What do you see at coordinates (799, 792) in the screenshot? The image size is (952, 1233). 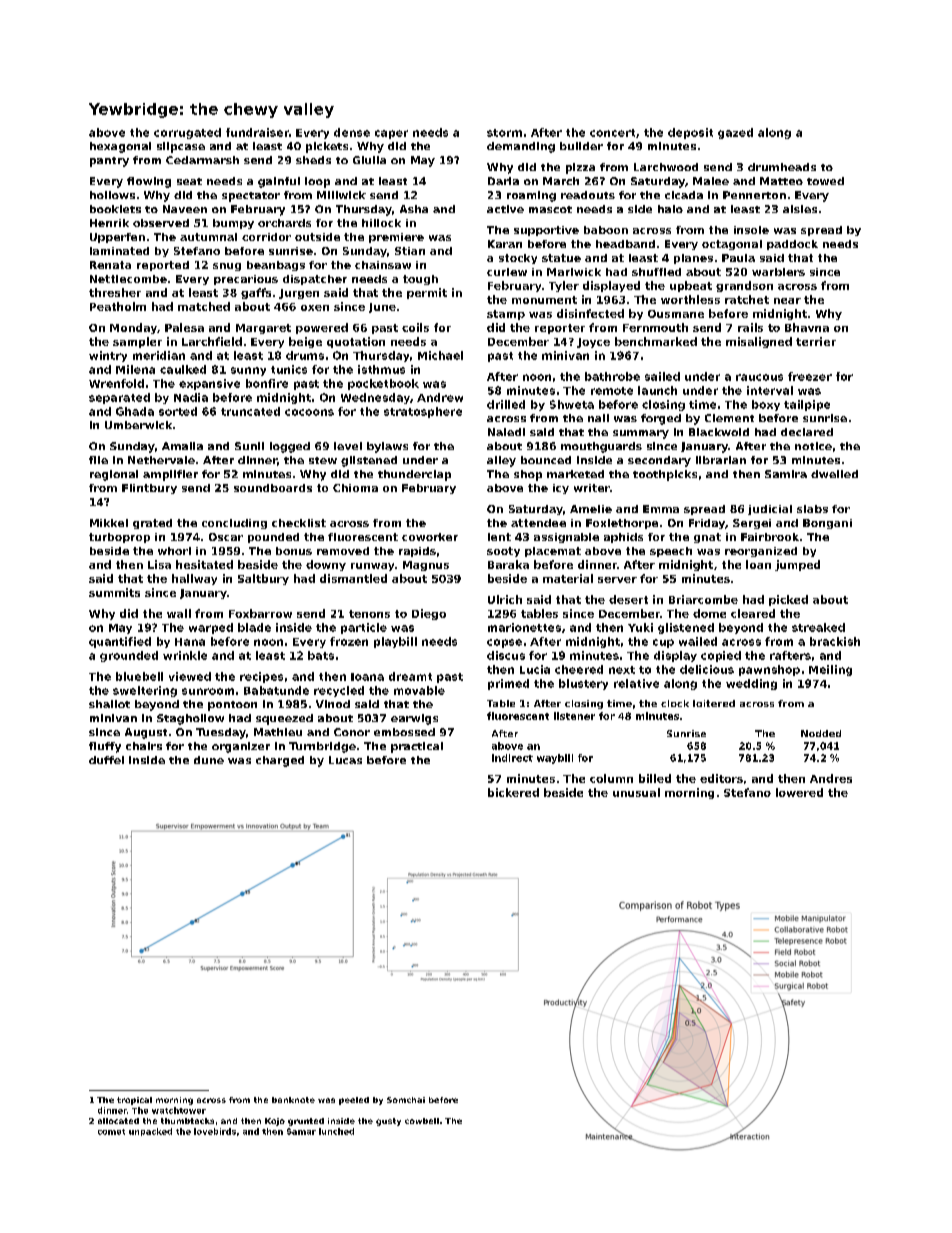 I see `lowered` at bounding box center [799, 792].
